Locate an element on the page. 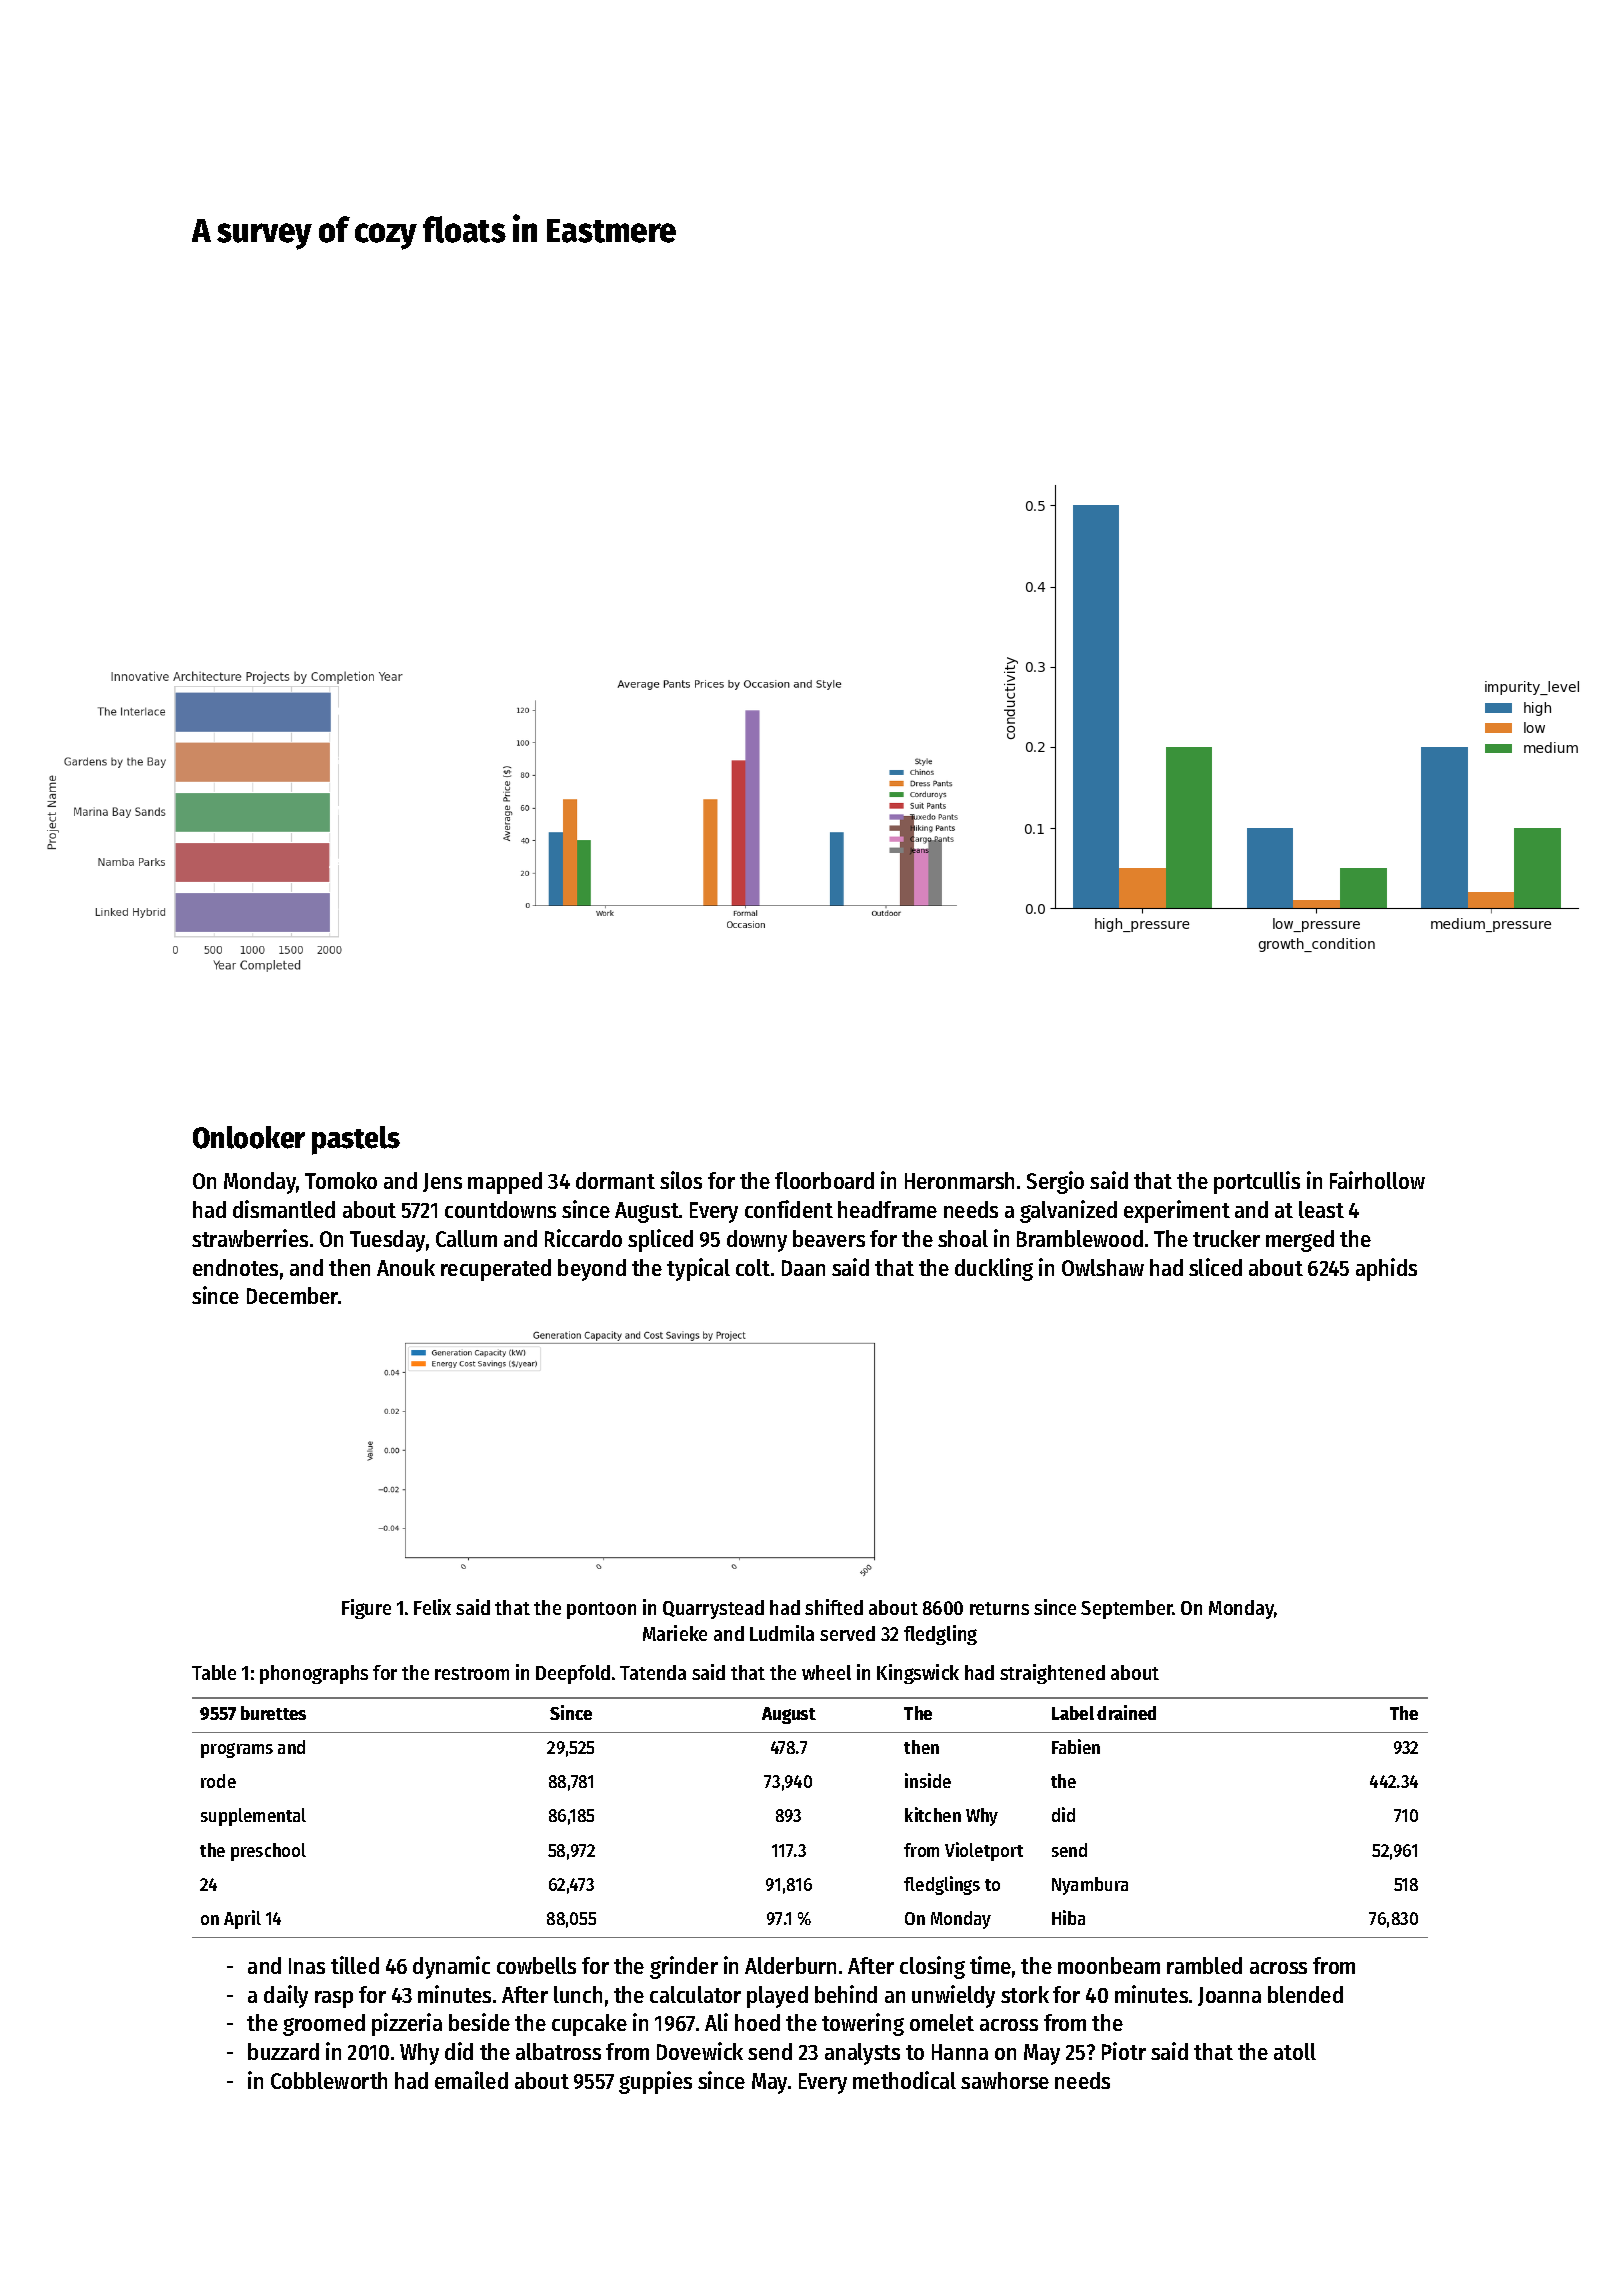  pontoon is located at coordinates (601, 1610).
